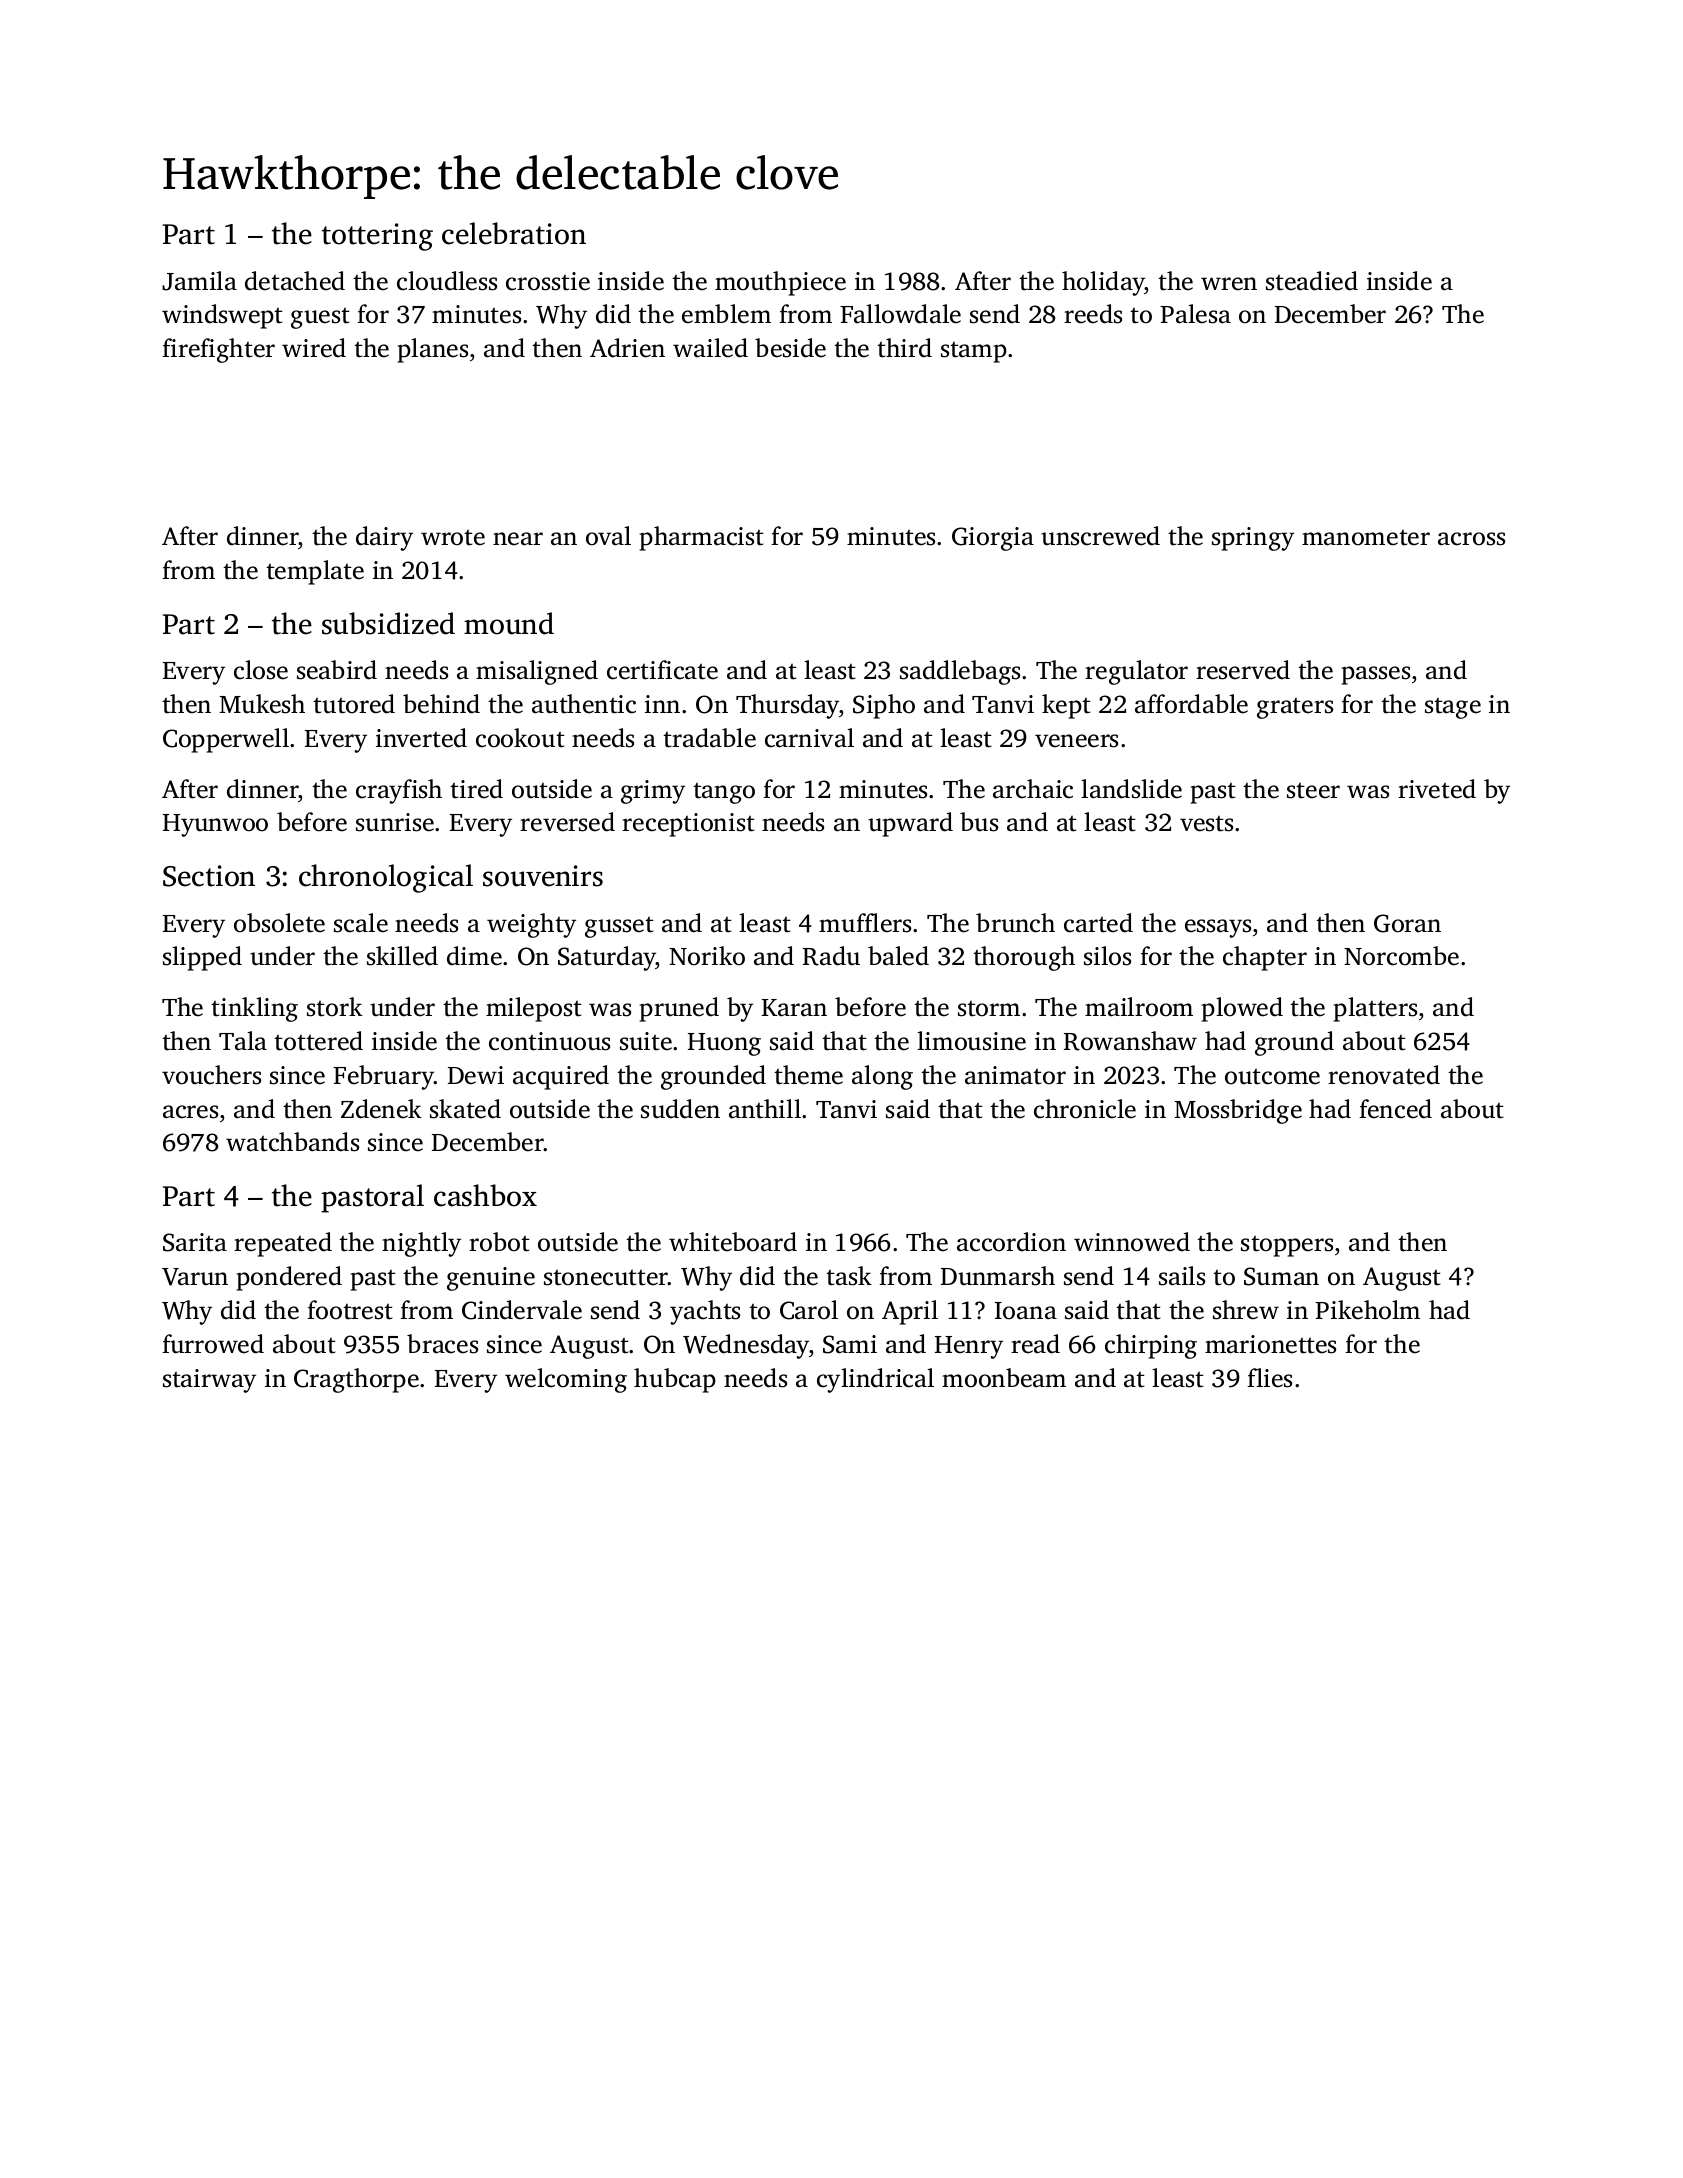  What do you see at coordinates (485, 1195) in the page?
I see `cashbox` at bounding box center [485, 1195].
